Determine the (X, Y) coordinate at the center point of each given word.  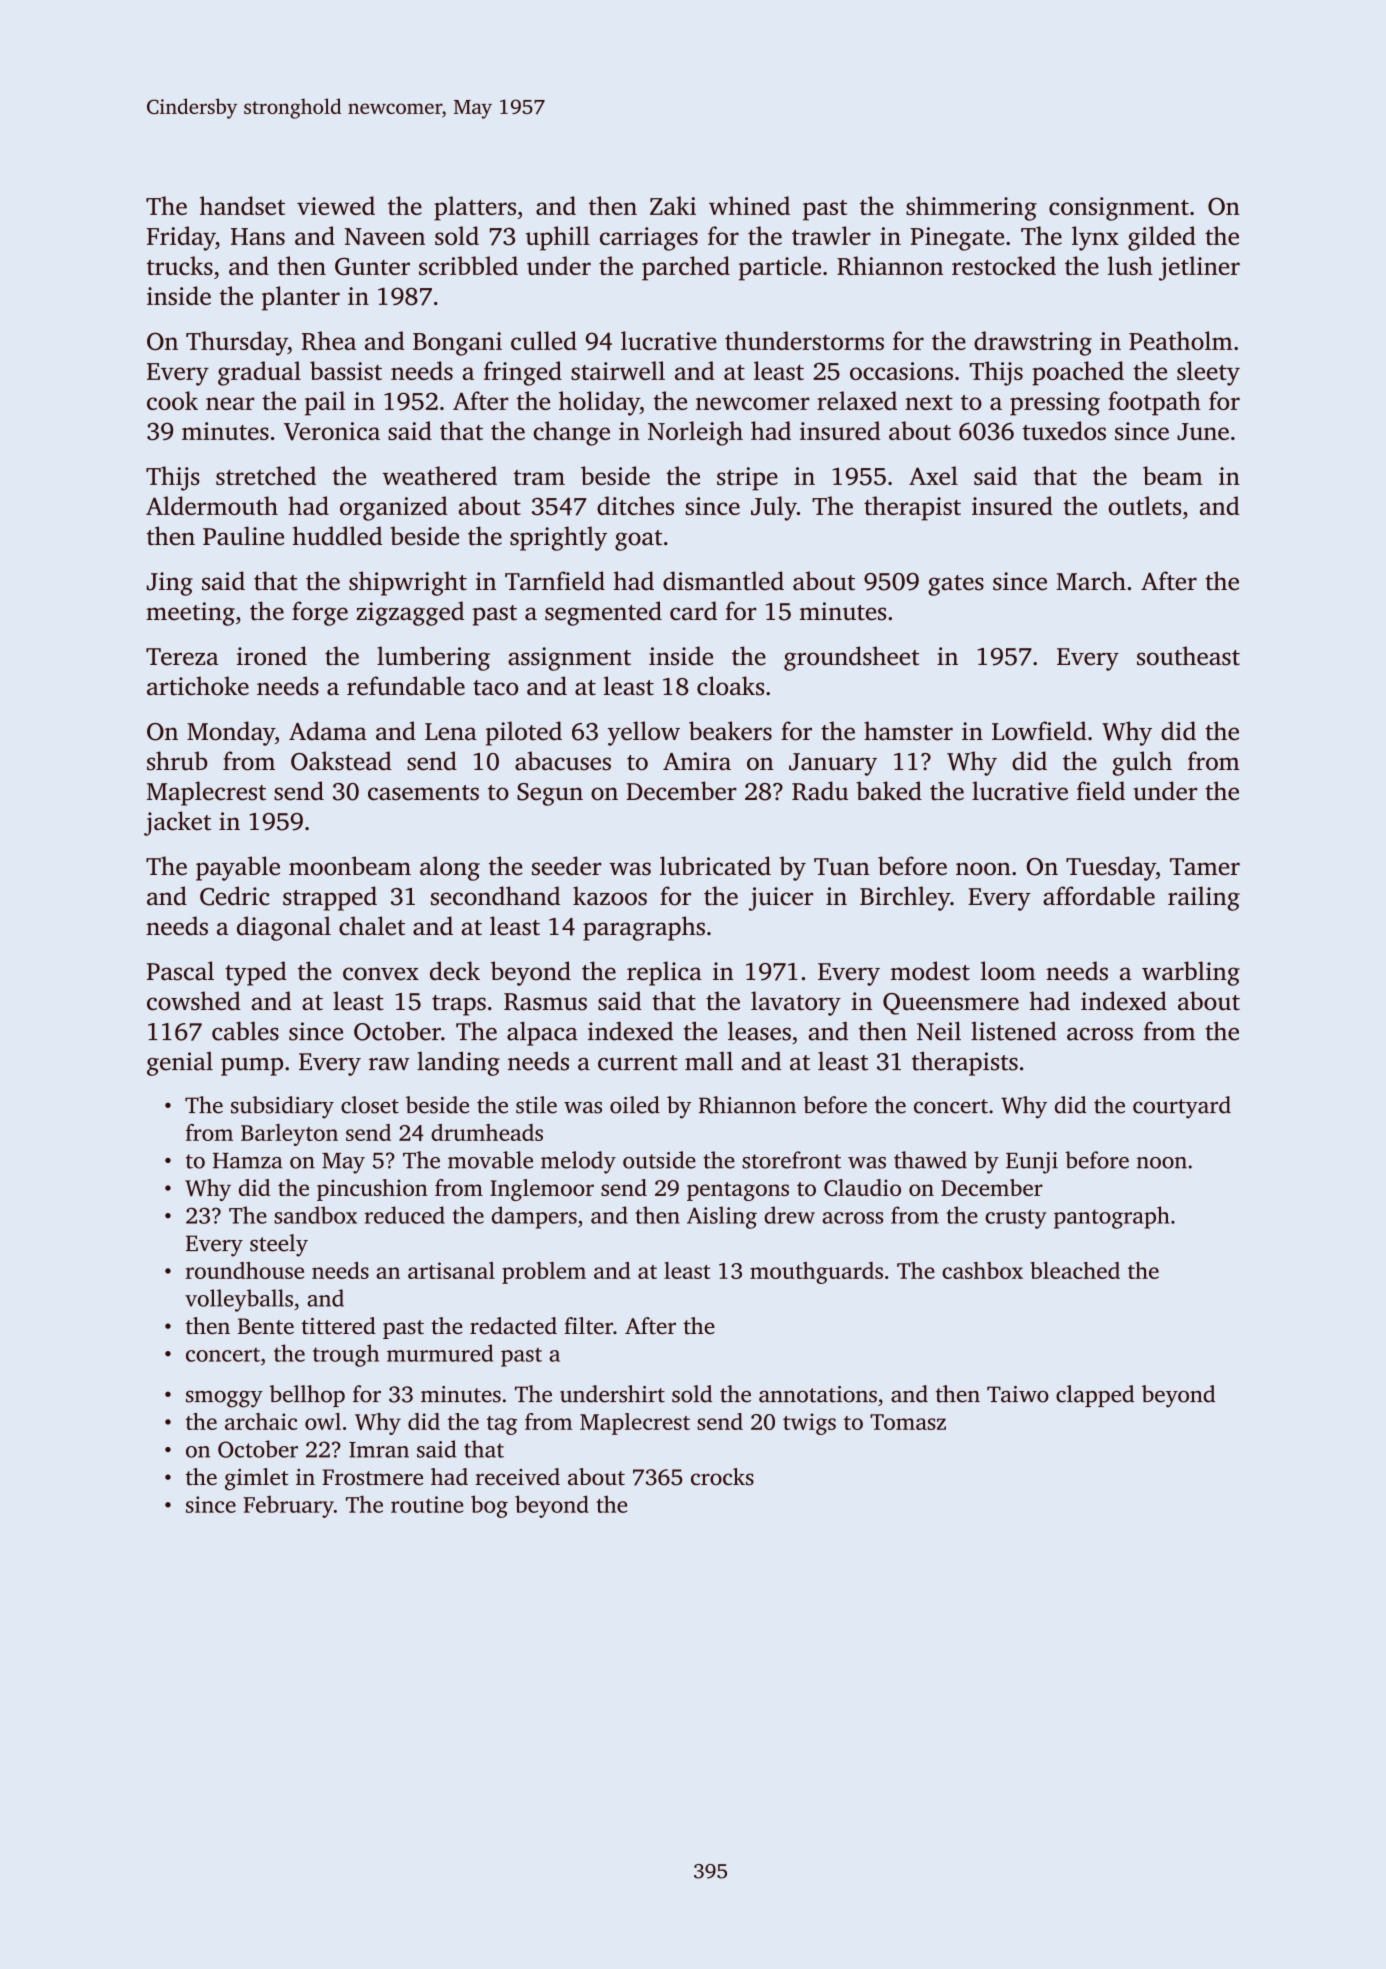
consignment (1119, 209)
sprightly (558, 538)
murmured (440, 1353)
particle (780, 268)
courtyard (1182, 1107)
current (638, 1063)
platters (475, 208)
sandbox (315, 1215)
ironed (272, 656)
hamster (908, 731)
